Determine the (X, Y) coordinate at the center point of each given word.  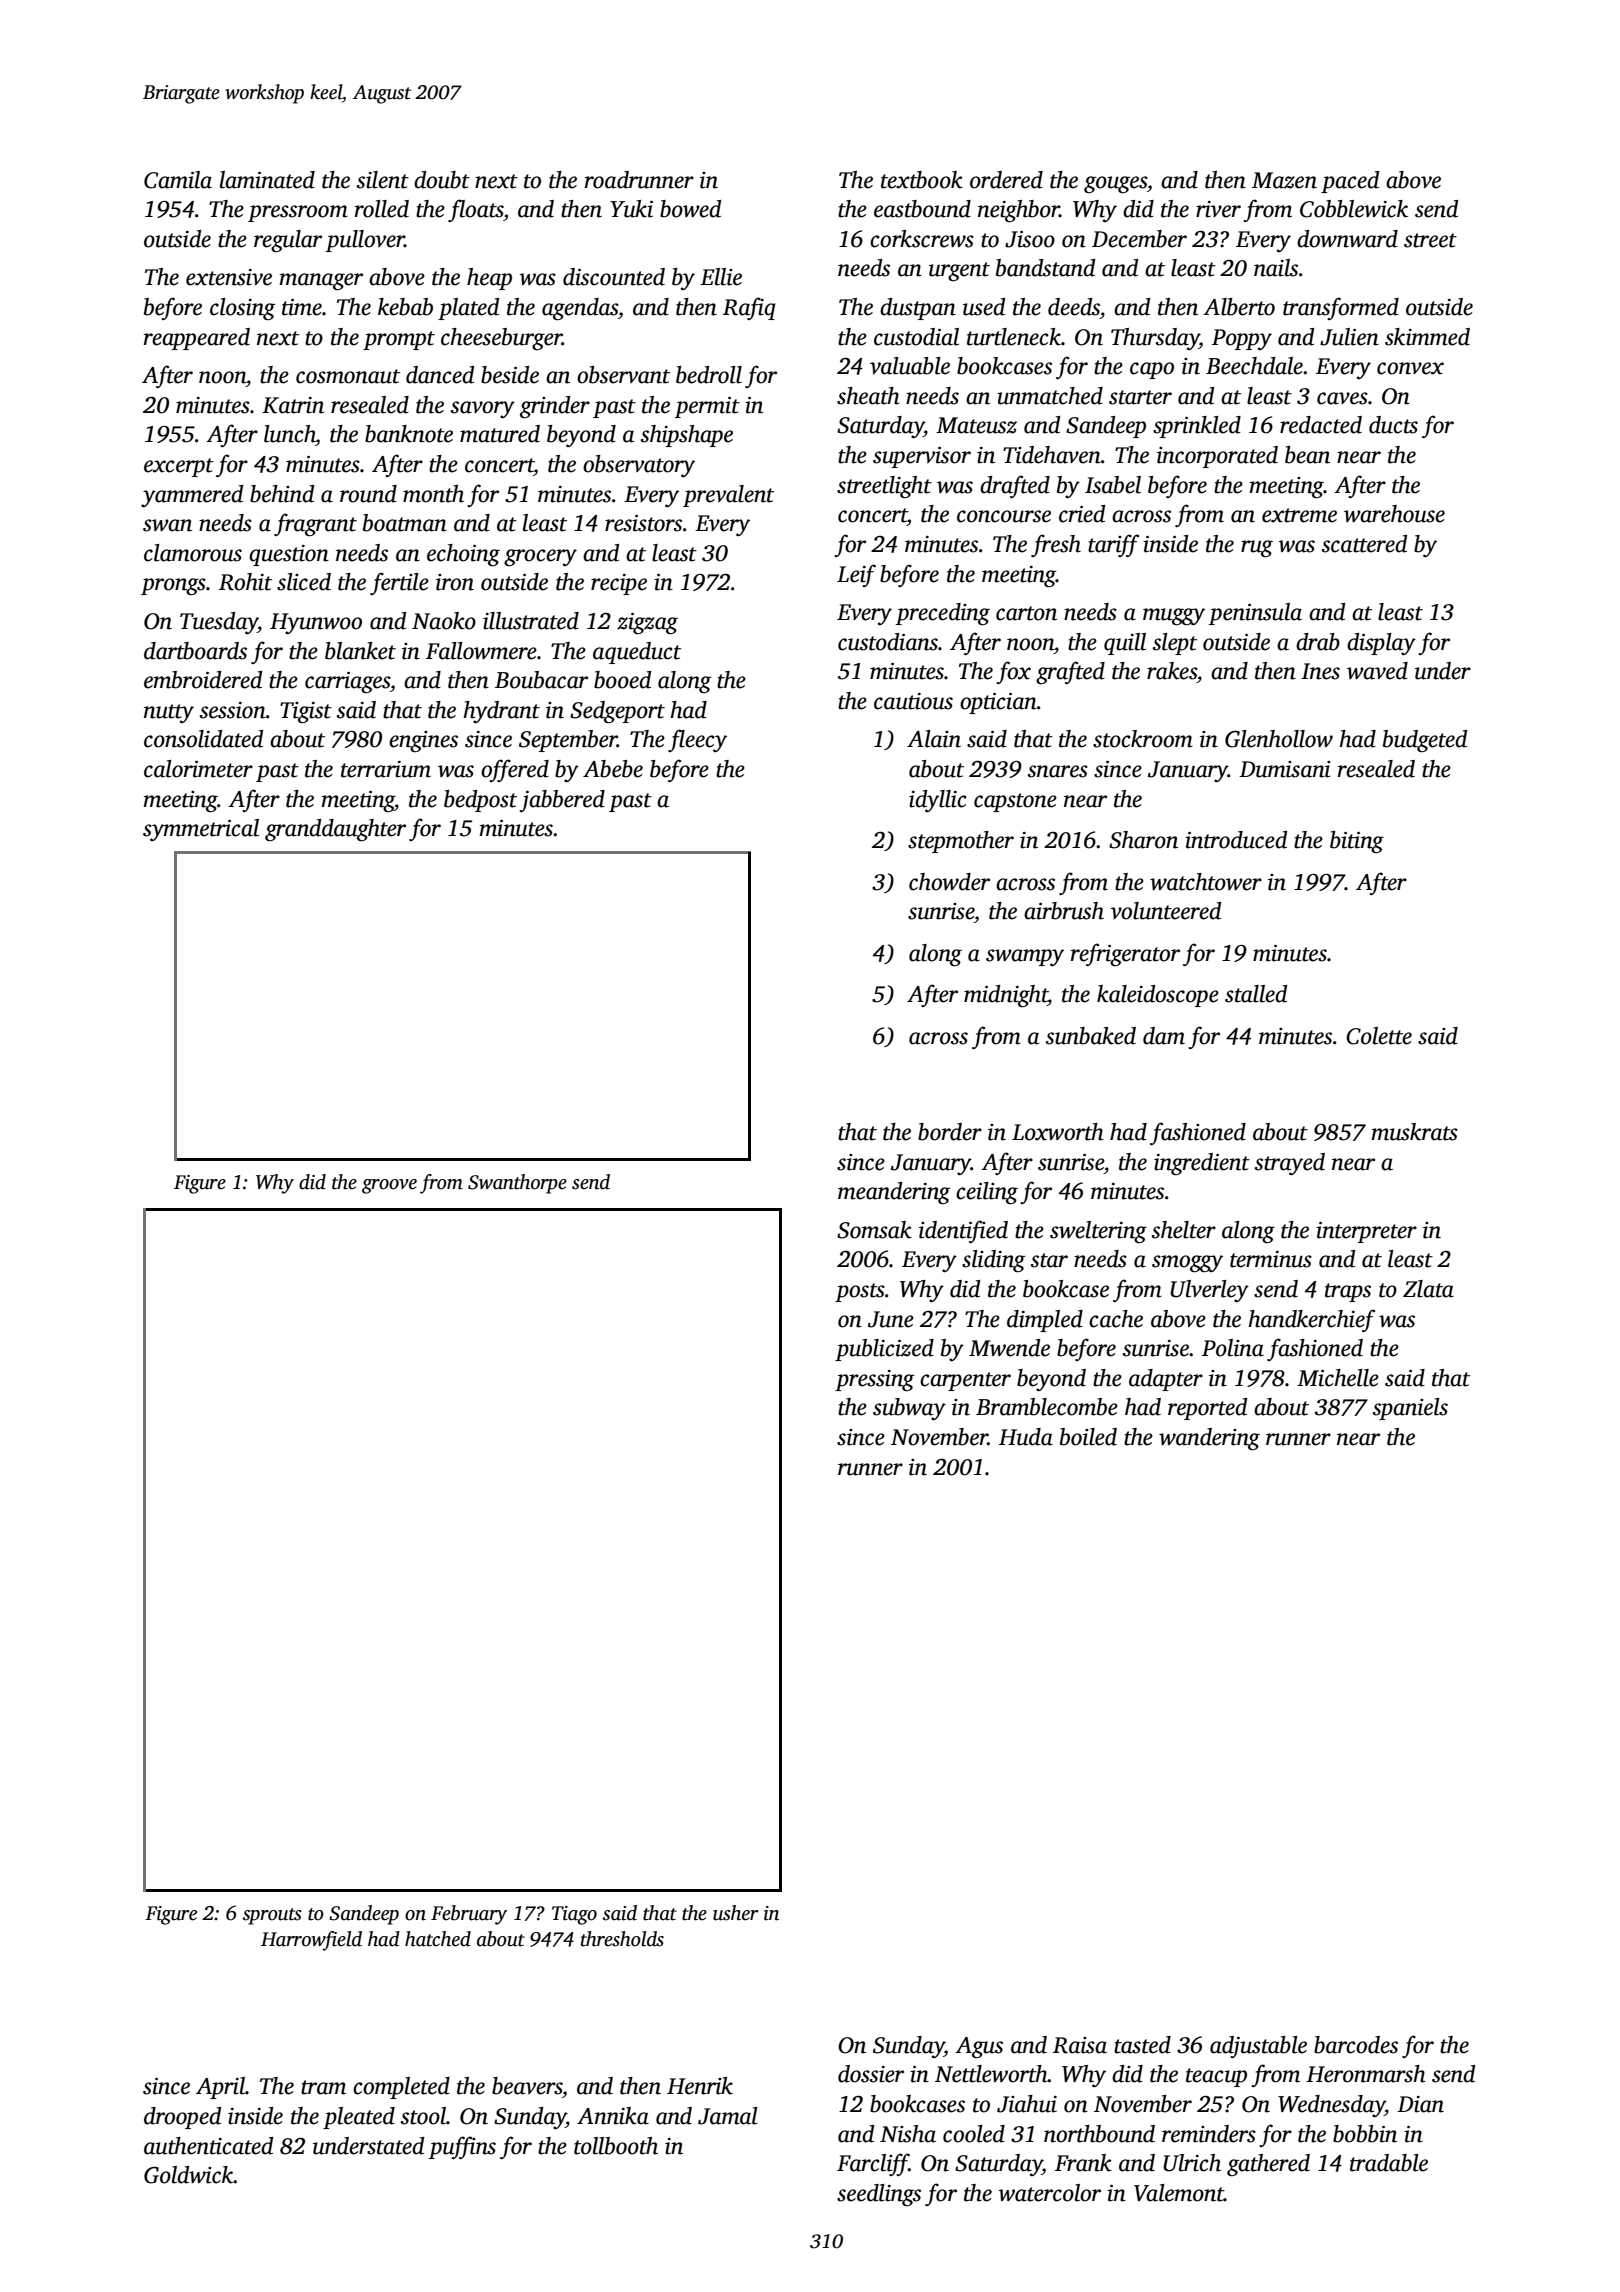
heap (489, 279)
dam (1164, 1036)
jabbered (562, 801)
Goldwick (189, 2175)
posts (860, 1292)
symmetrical (201, 830)
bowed (690, 209)
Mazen (1284, 180)
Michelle (1338, 1378)
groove (389, 1186)
